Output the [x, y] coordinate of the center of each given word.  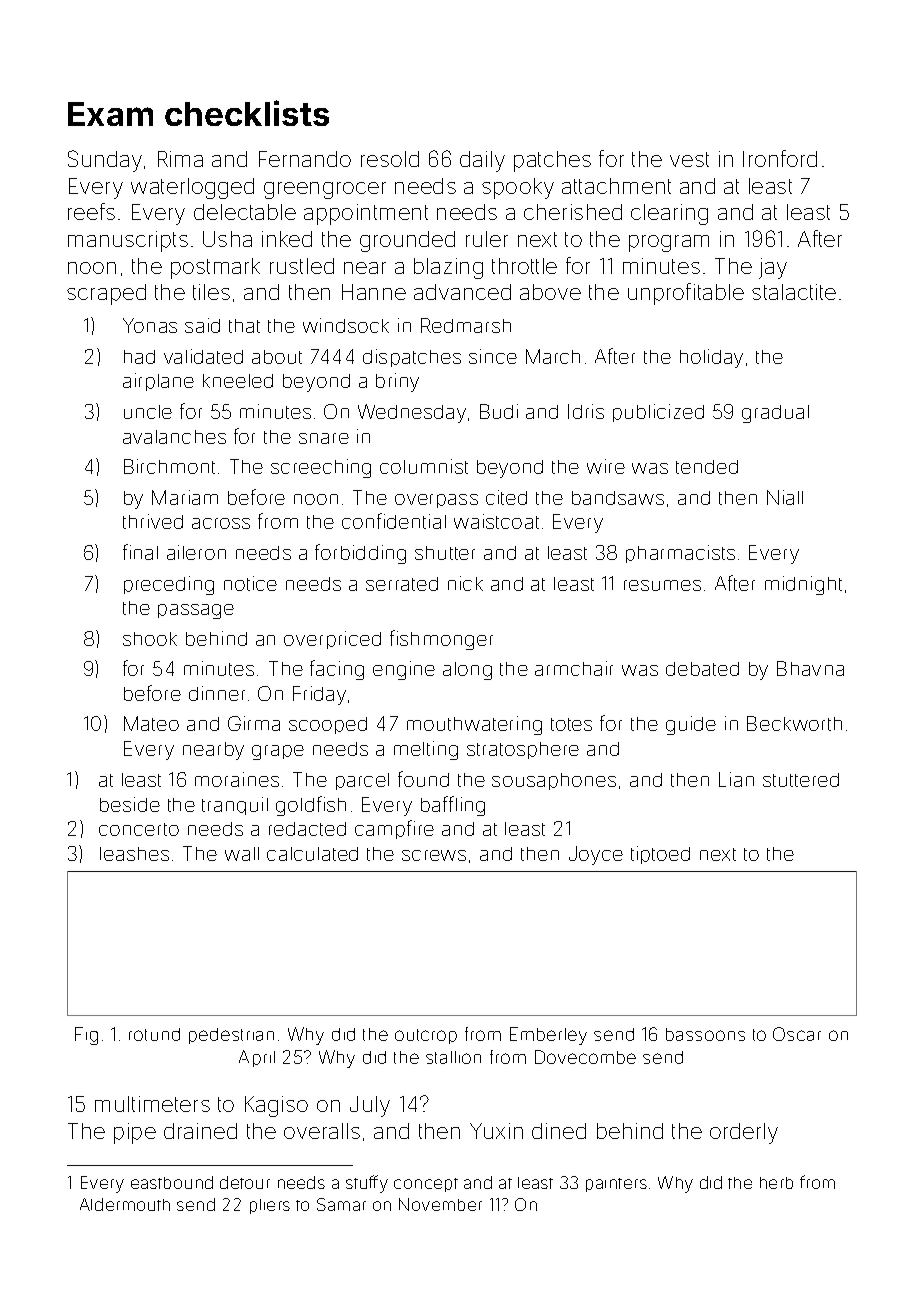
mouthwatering [474, 725]
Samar [341, 1204]
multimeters [152, 1104]
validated [203, 356]
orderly [744, 1133]
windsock [346, 325]
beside [130, 804]
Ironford [780, 158]
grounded [407, 241]
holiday [711, 358]
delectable [245, 212]
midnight [803, 585]
